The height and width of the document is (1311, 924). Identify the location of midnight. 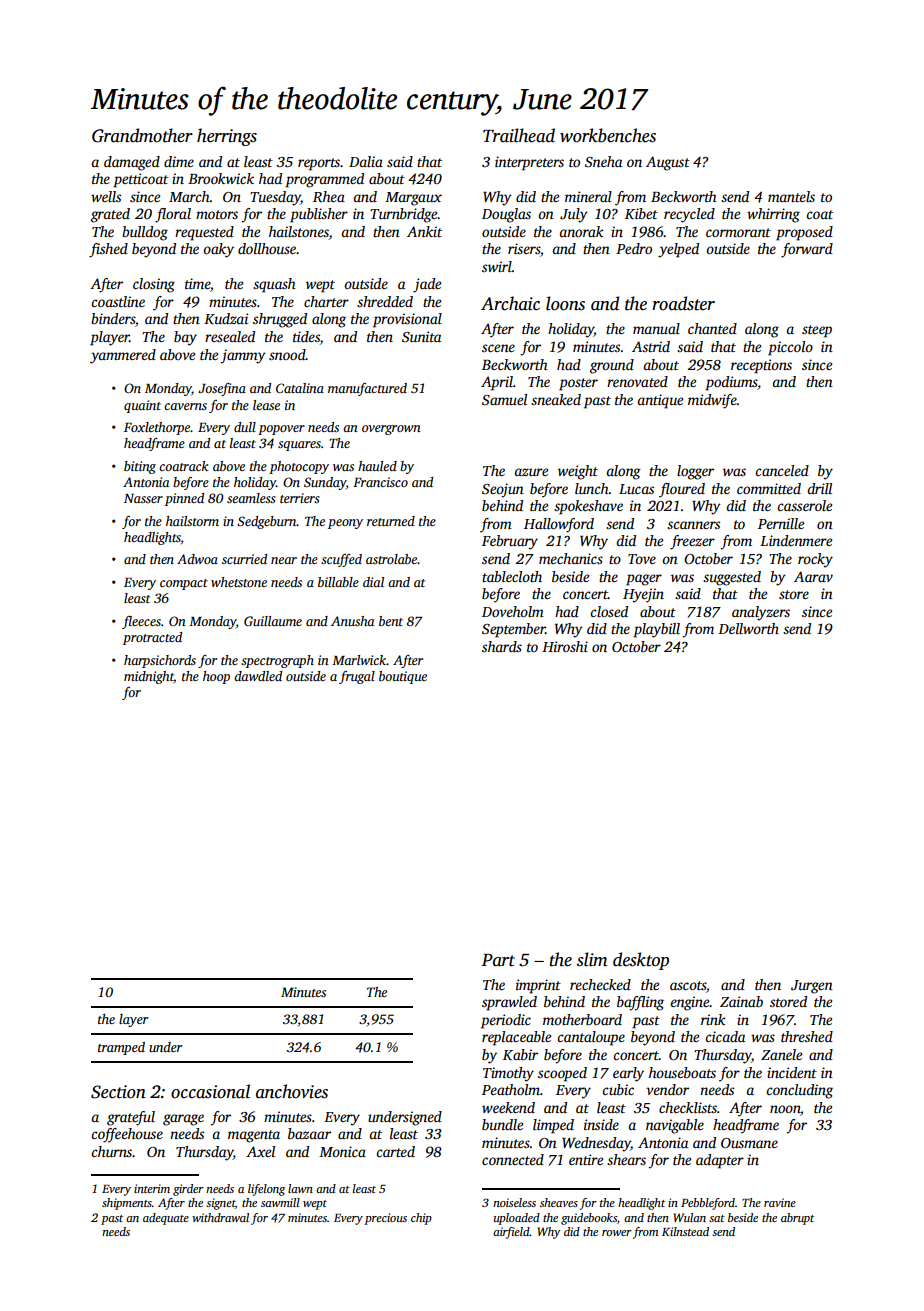
(149, 677).
